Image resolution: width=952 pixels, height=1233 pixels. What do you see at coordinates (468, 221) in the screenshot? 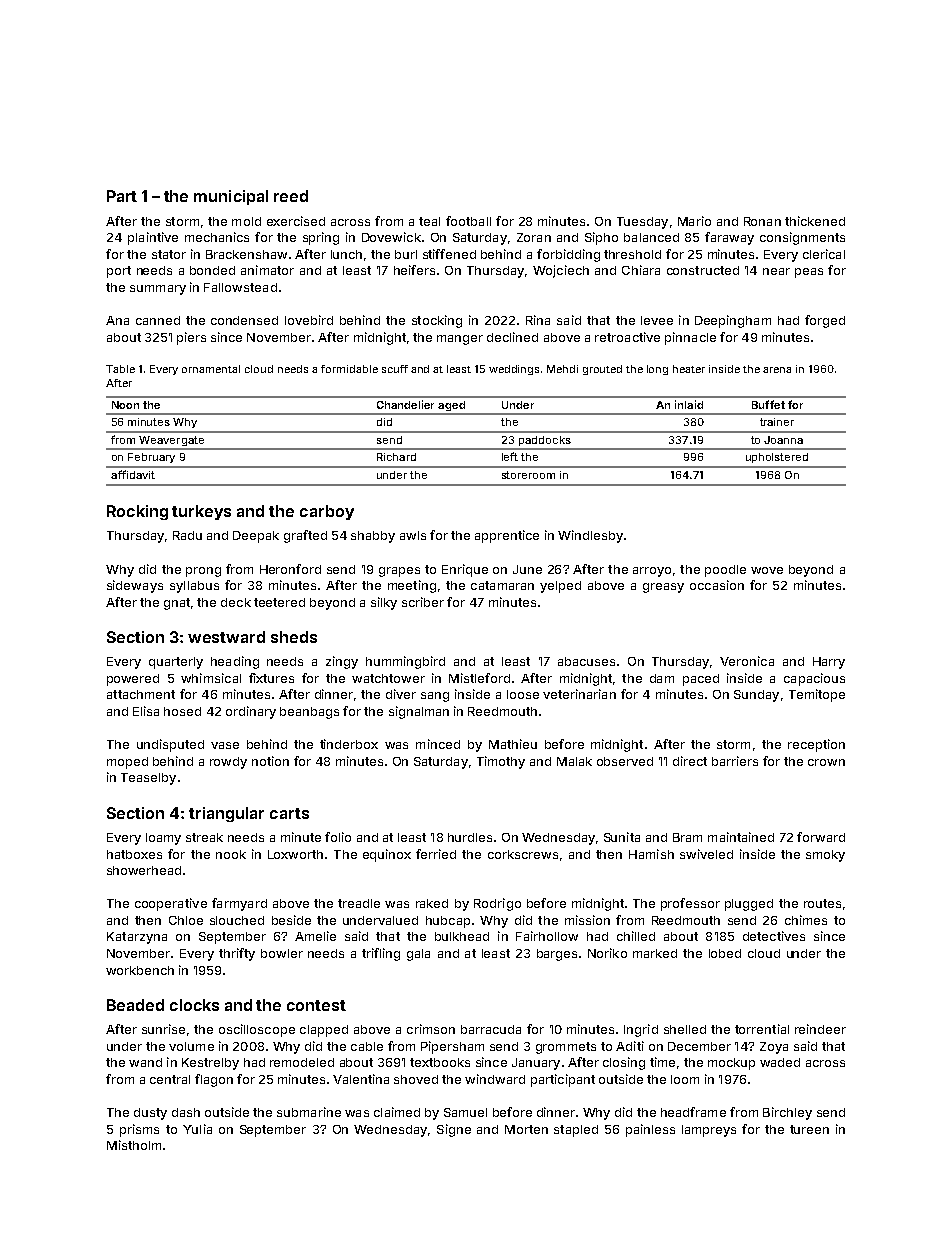
I see `football` at bounding box center [468, 221].
